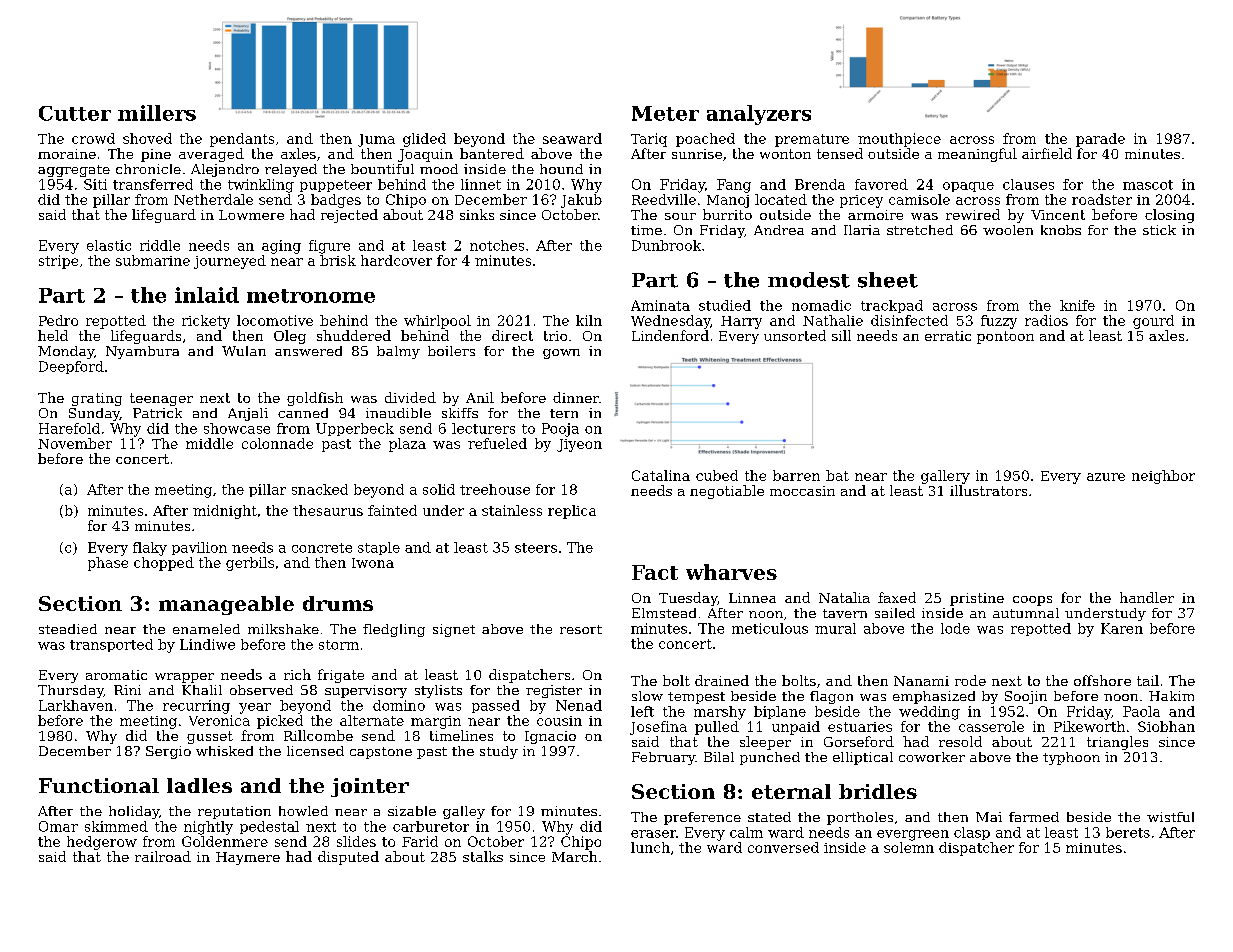  I want to click on hardcover, so click(396, 260).
